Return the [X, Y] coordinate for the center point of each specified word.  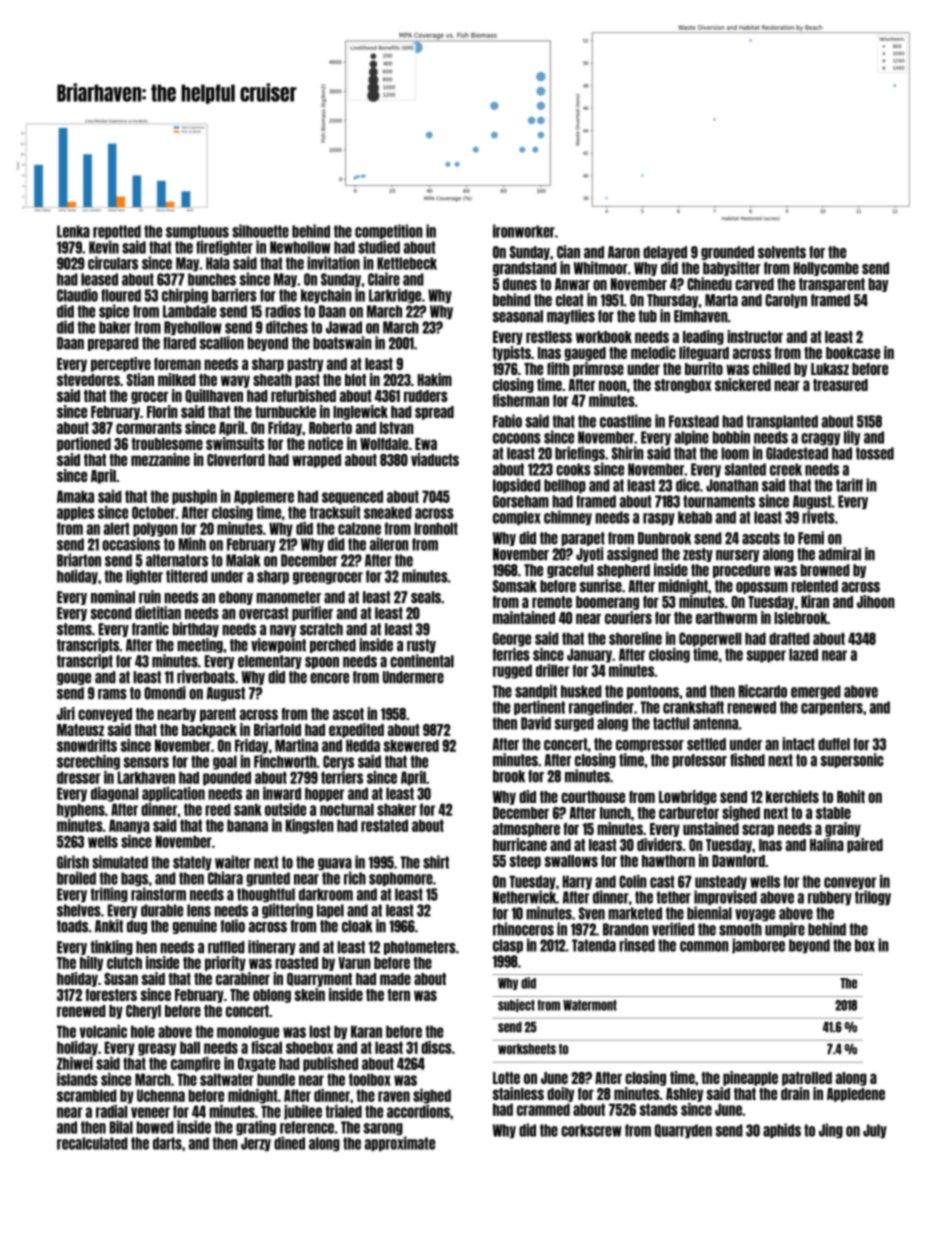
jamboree [758, 946]
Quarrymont [319, 980]
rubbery [830, 898]
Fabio [507, 421]
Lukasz [830, 369]
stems [74, 629]
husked [581, 691]
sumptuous [197, 232]
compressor [650, 746]
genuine [194, 926]
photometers [420, 948]
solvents [782, 252]
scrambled [87, 1095]
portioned [84, 444]
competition [389, 231]
